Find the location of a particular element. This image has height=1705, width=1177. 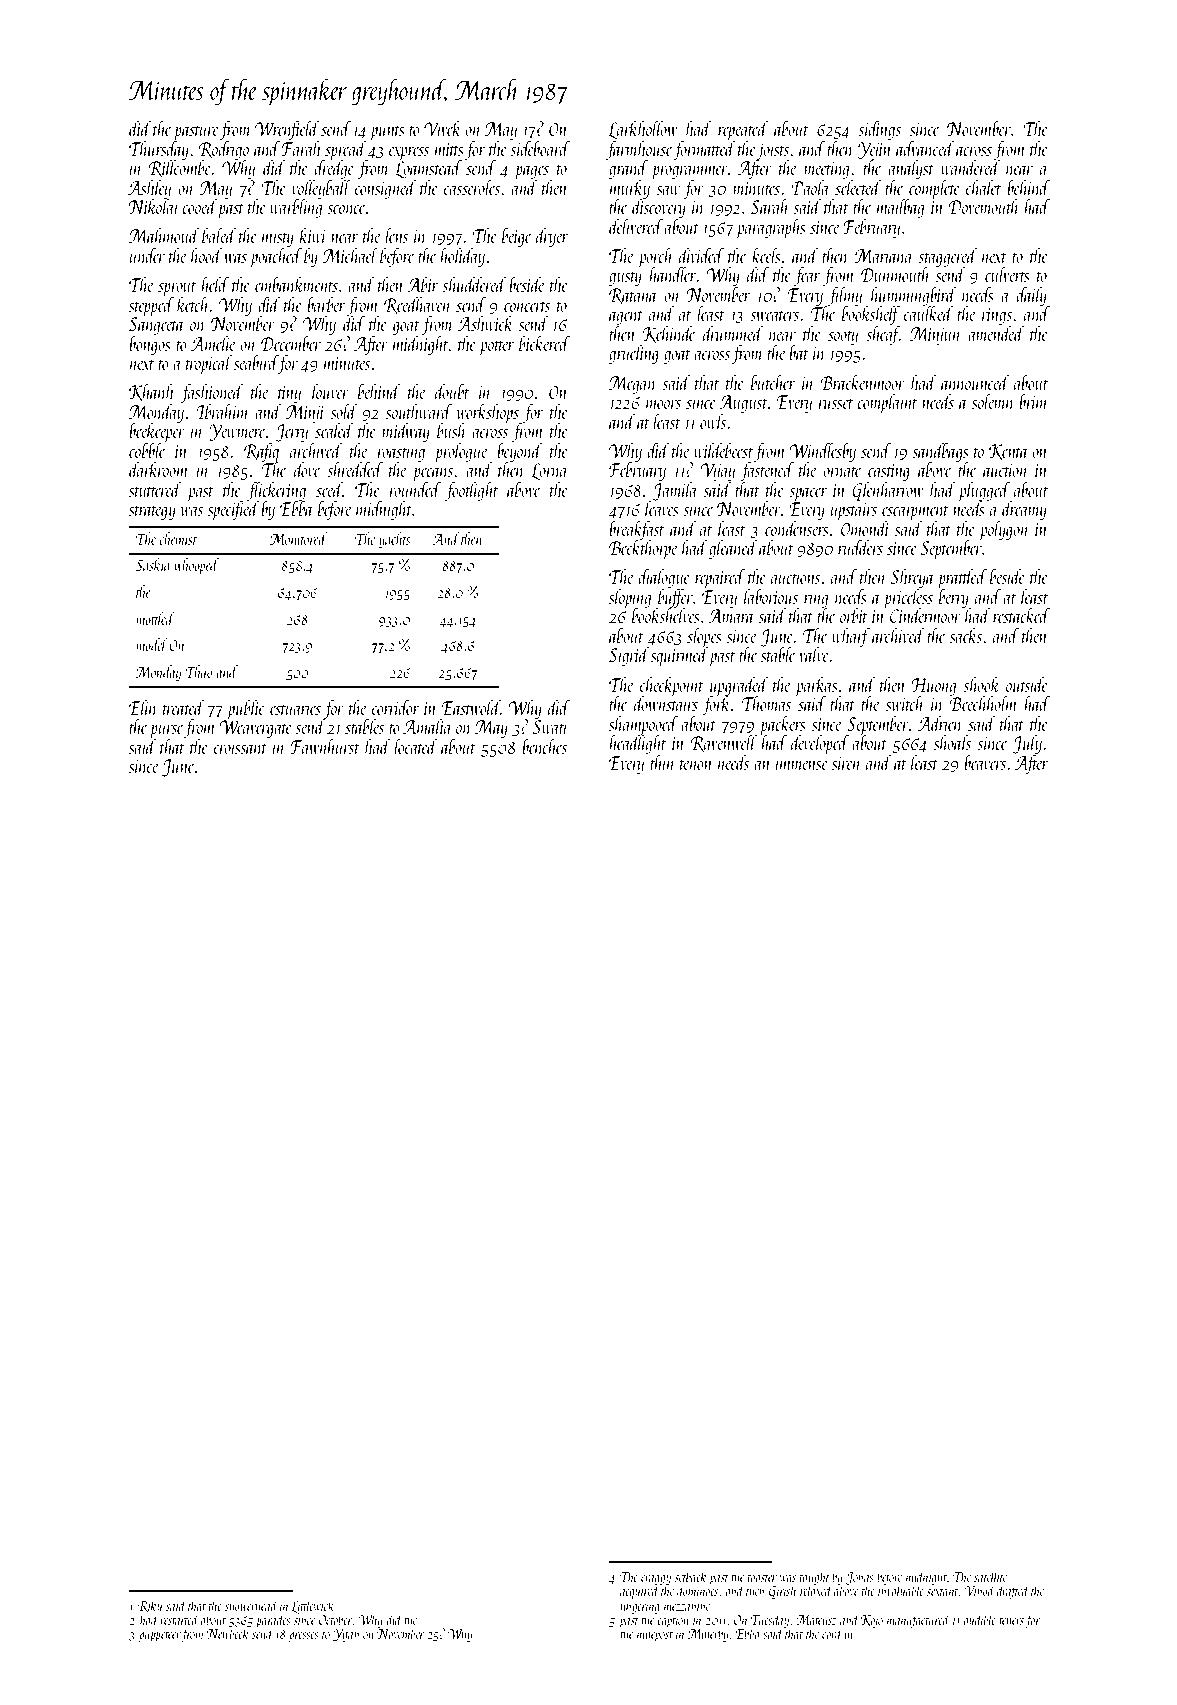

caulked is located at coordinates (928, 313).
